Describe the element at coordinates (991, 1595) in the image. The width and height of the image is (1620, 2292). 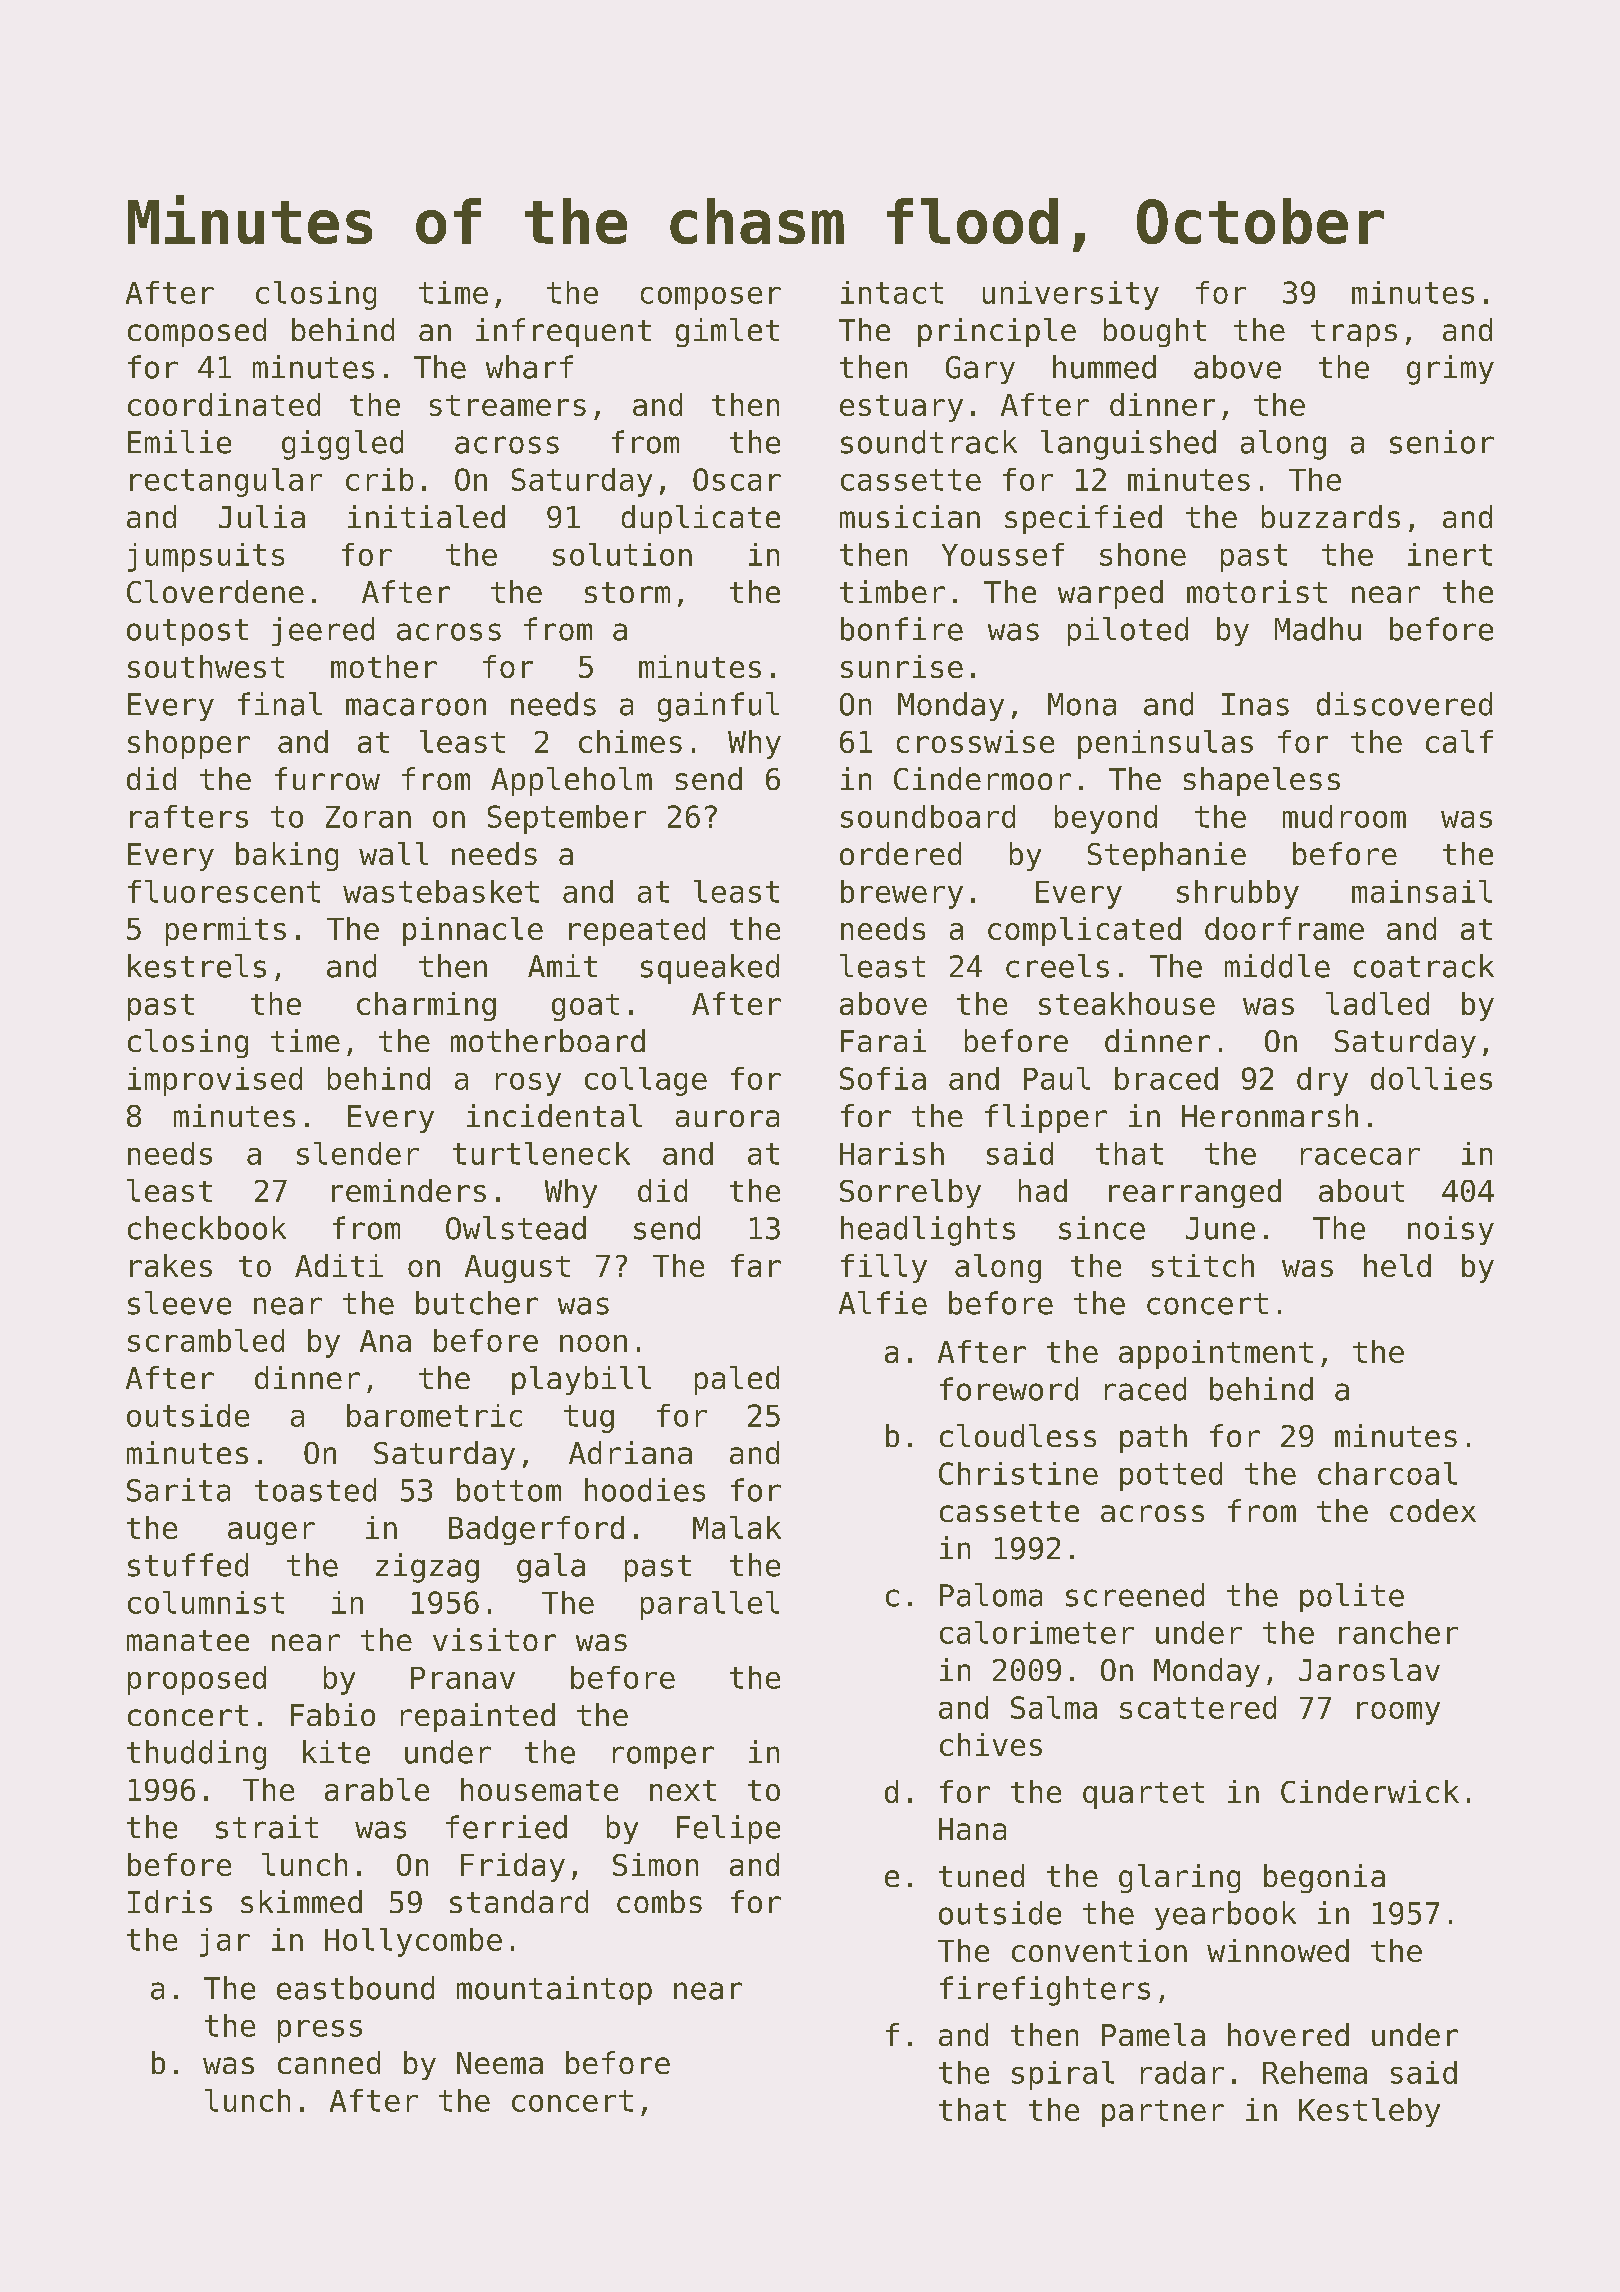
I see `Paloma` at that location.
